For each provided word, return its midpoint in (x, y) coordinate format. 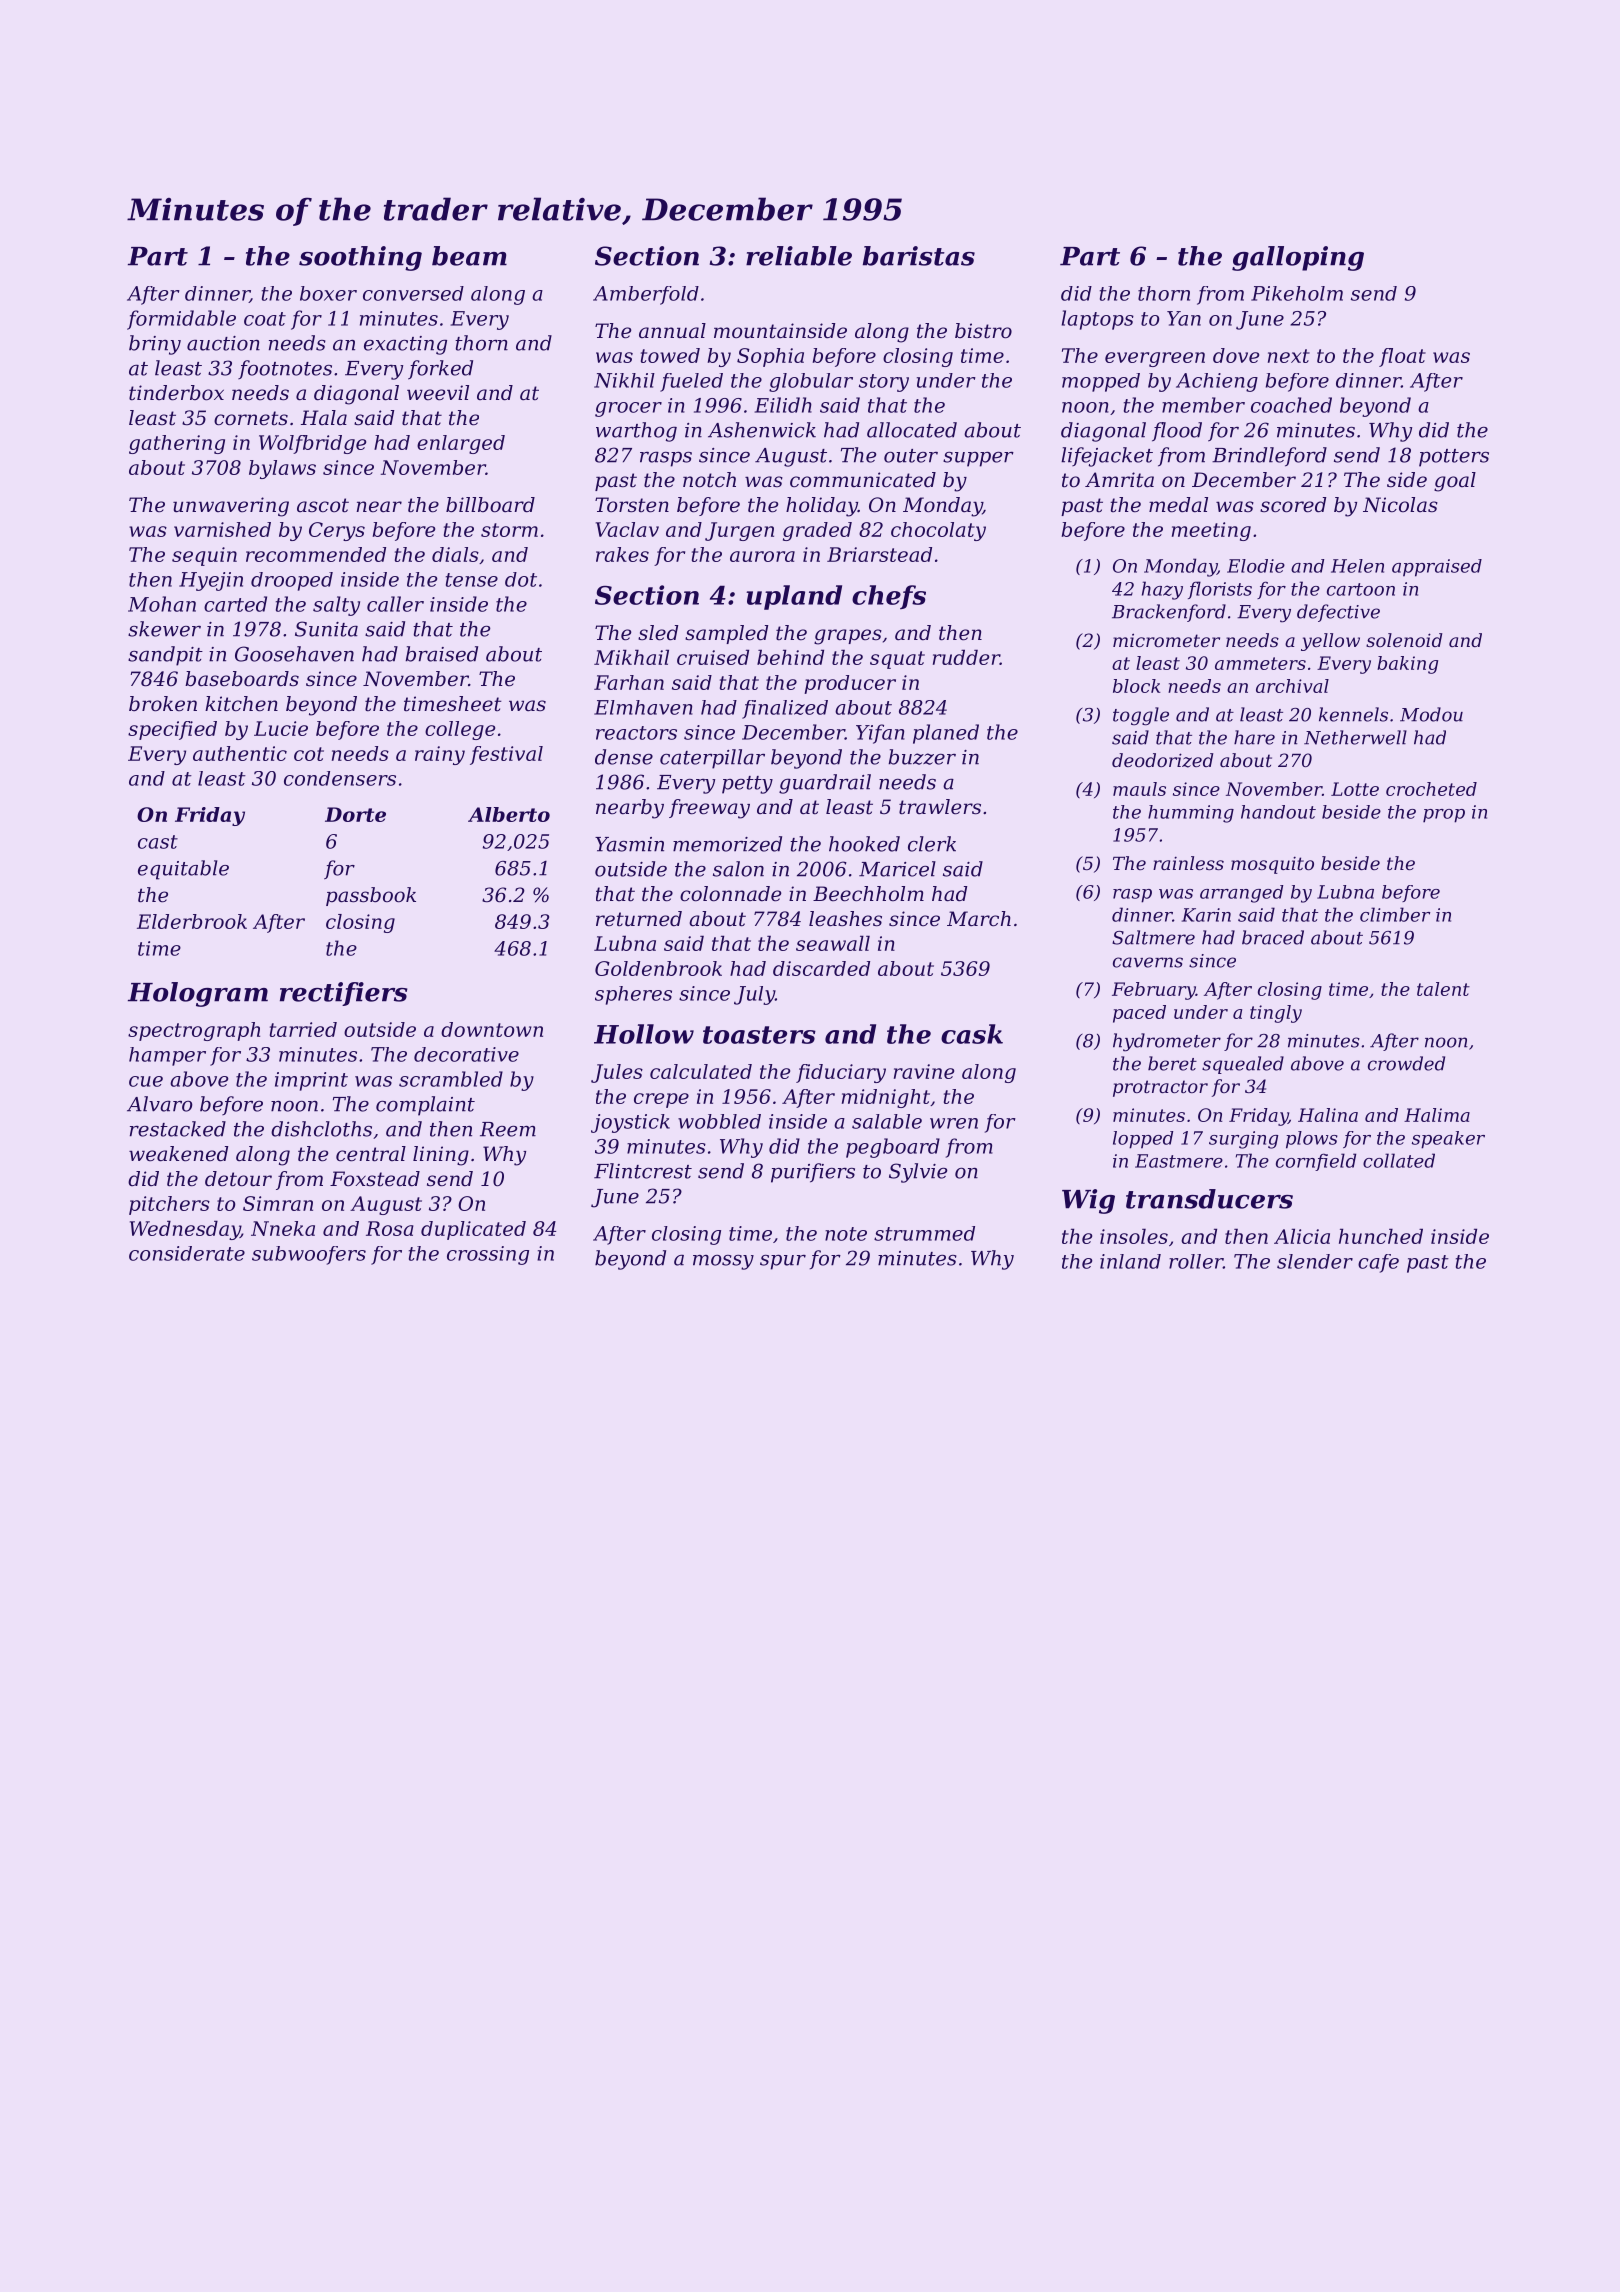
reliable (799, 256)
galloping (1298, 258)
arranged (1241, 894)
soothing (360, 258)
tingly (1276, 1014)
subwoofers (309, 1255)
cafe (1378, 1263)
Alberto (509, 814)
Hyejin (211, 581)
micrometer (1166, 640)
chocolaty (938, 531)
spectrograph (194, 1031)
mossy (723, 1262)
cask (972, 1034)
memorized (727, 844)
